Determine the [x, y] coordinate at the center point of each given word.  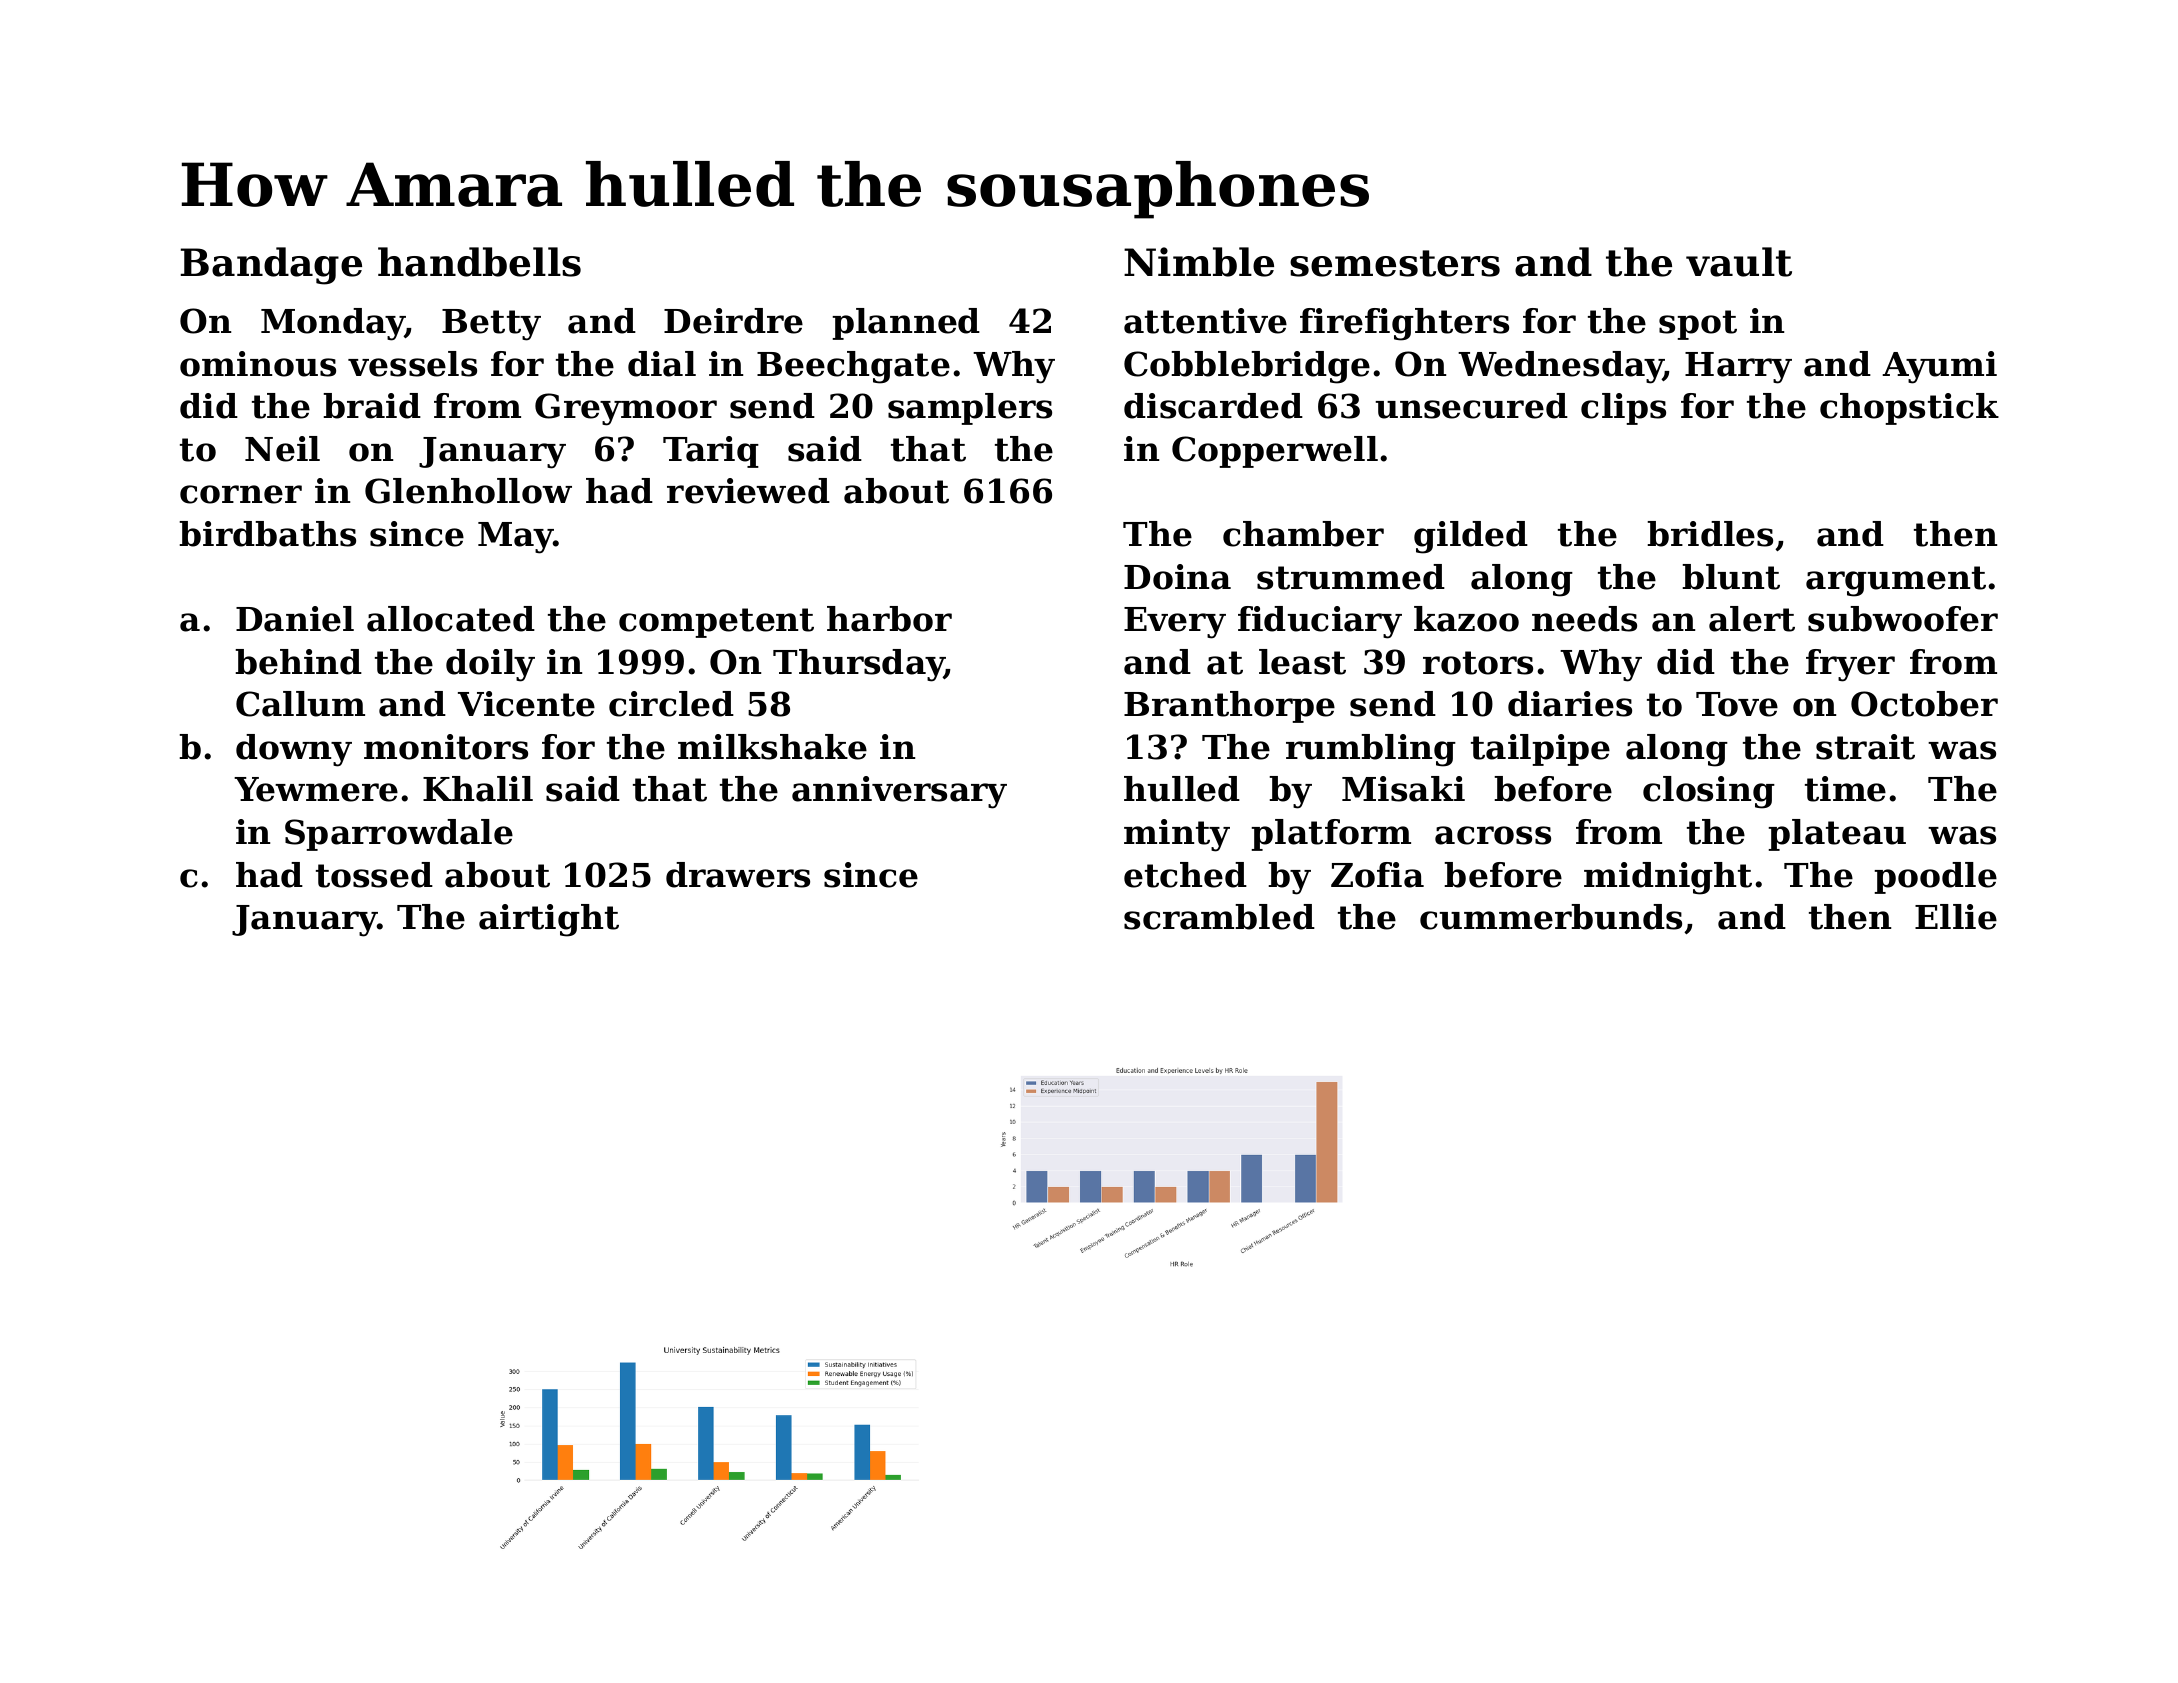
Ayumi [1939, 367]
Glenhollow [468, 491]
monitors [446, 747]
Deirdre [733, 321]
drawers [738, 875]
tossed [374, 875]
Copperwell [1275, 452]
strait [1865, 747]
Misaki [1403, 789]
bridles [1710, 534]
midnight [1668, 878]
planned [906, 324]
